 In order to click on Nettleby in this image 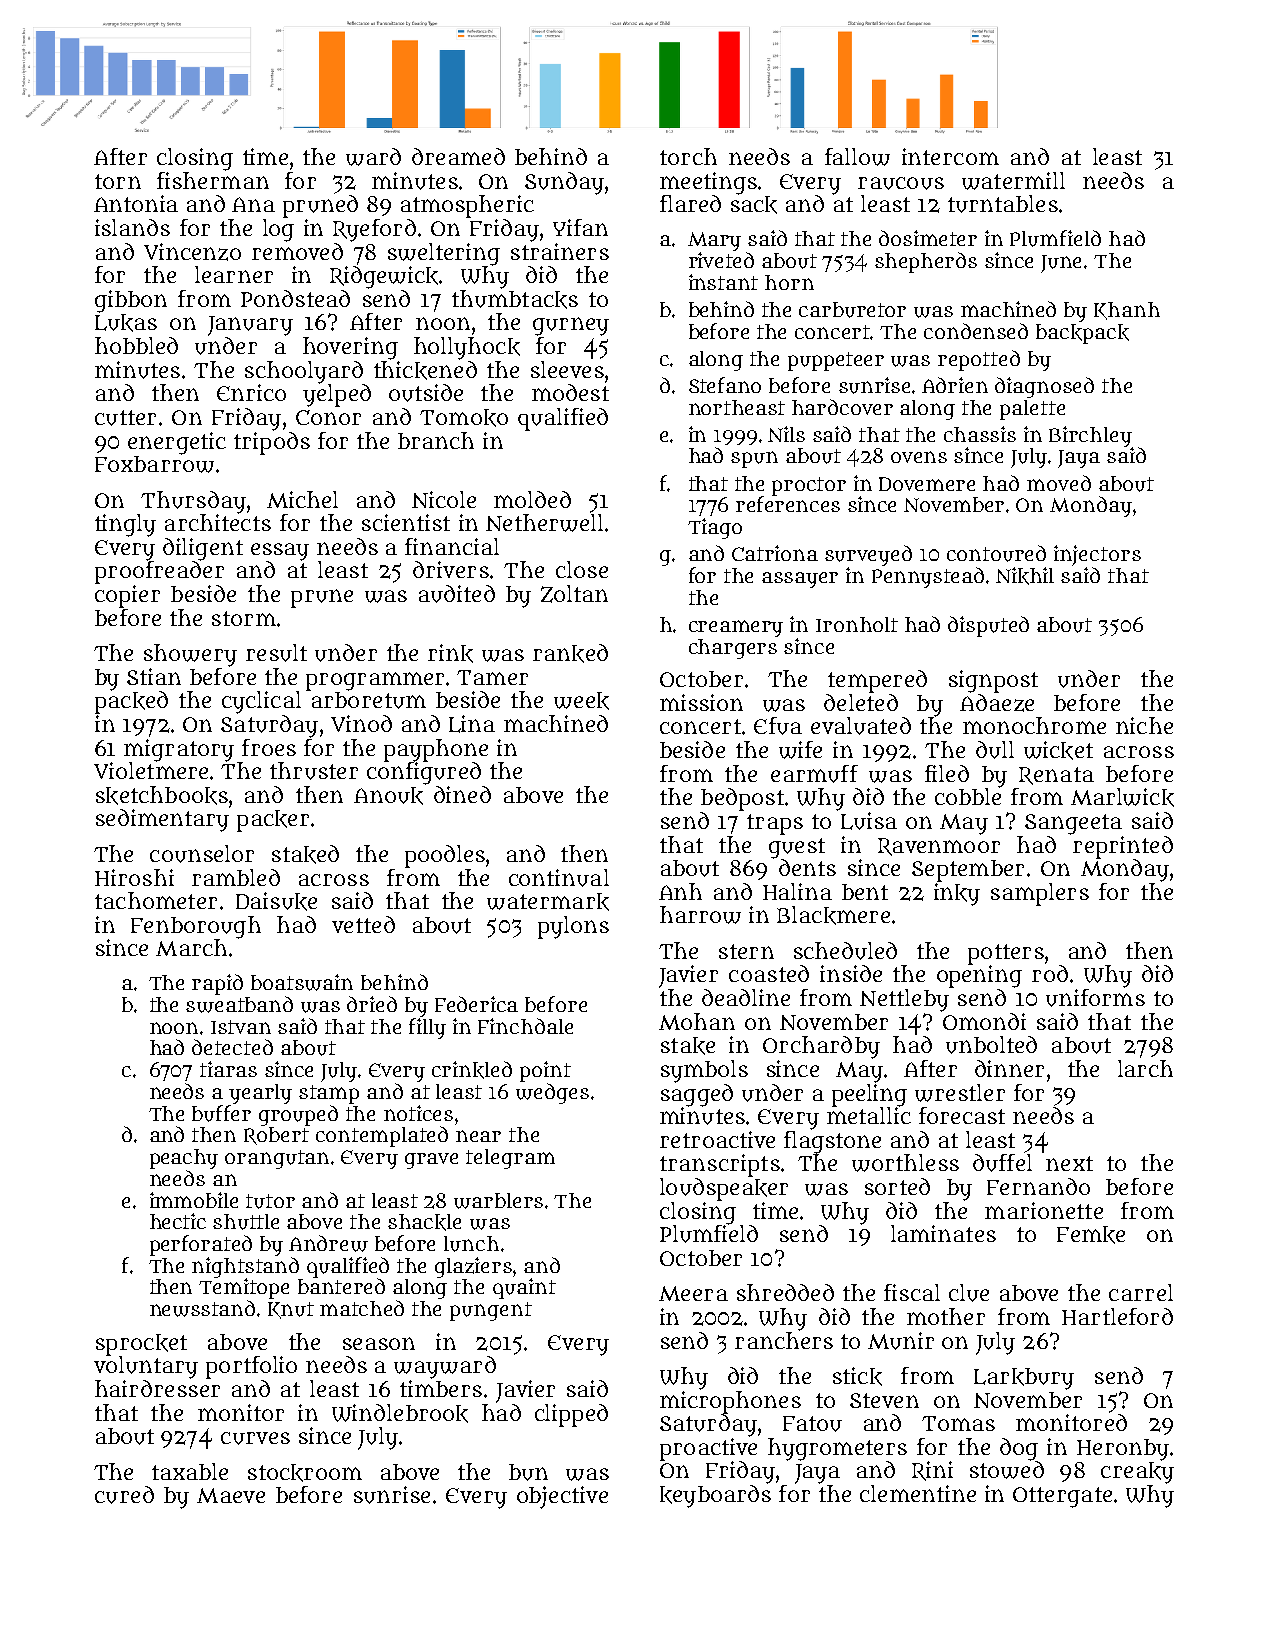, I will do `click(904, 1000)`.
